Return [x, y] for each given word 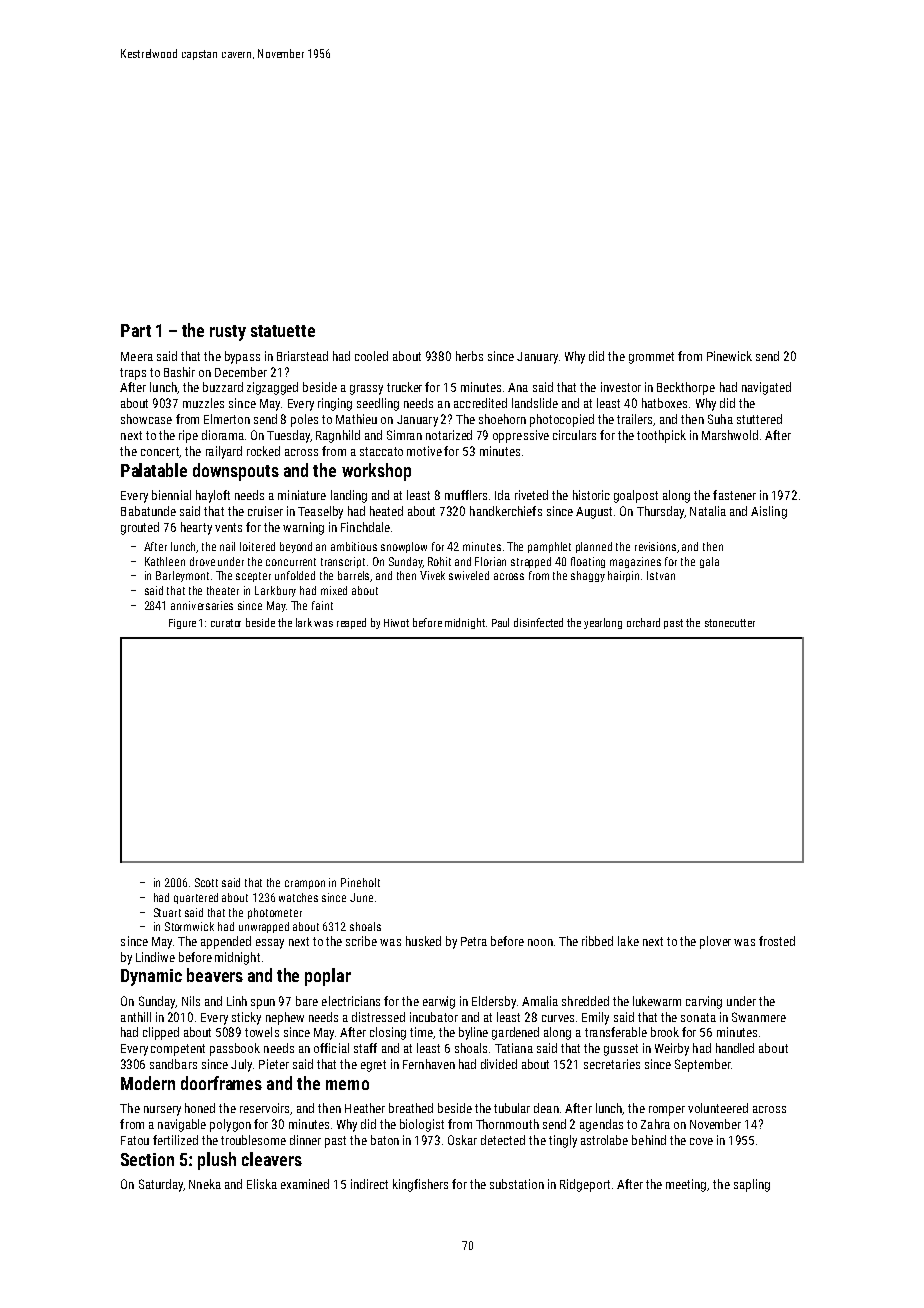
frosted [777, 941]
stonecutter [730, 623]
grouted [140, 528]
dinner [305, 1140]
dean [546, 1108]
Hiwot [396, 623]
